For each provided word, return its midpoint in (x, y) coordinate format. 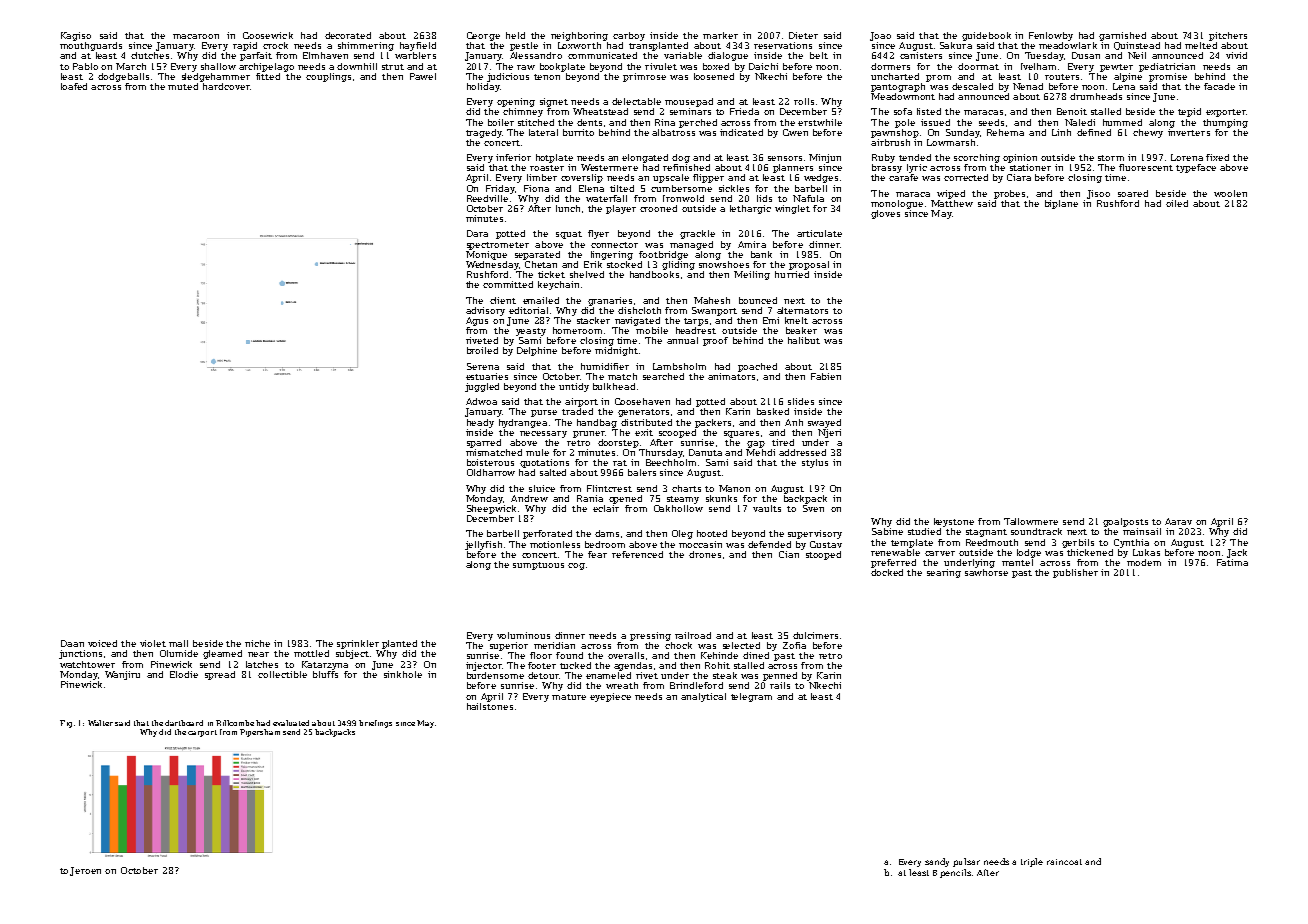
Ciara (1019, 177)
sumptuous (538, 566)
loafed (74, 86)
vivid (1236, 55)
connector (614, 245)
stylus (815, 463)
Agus (477, 321)
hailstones (490, 706)
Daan (72, 643)
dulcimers (815, 635)
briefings (375, 724)
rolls (804, 101)
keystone (954, 522)
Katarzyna (325, 665)
